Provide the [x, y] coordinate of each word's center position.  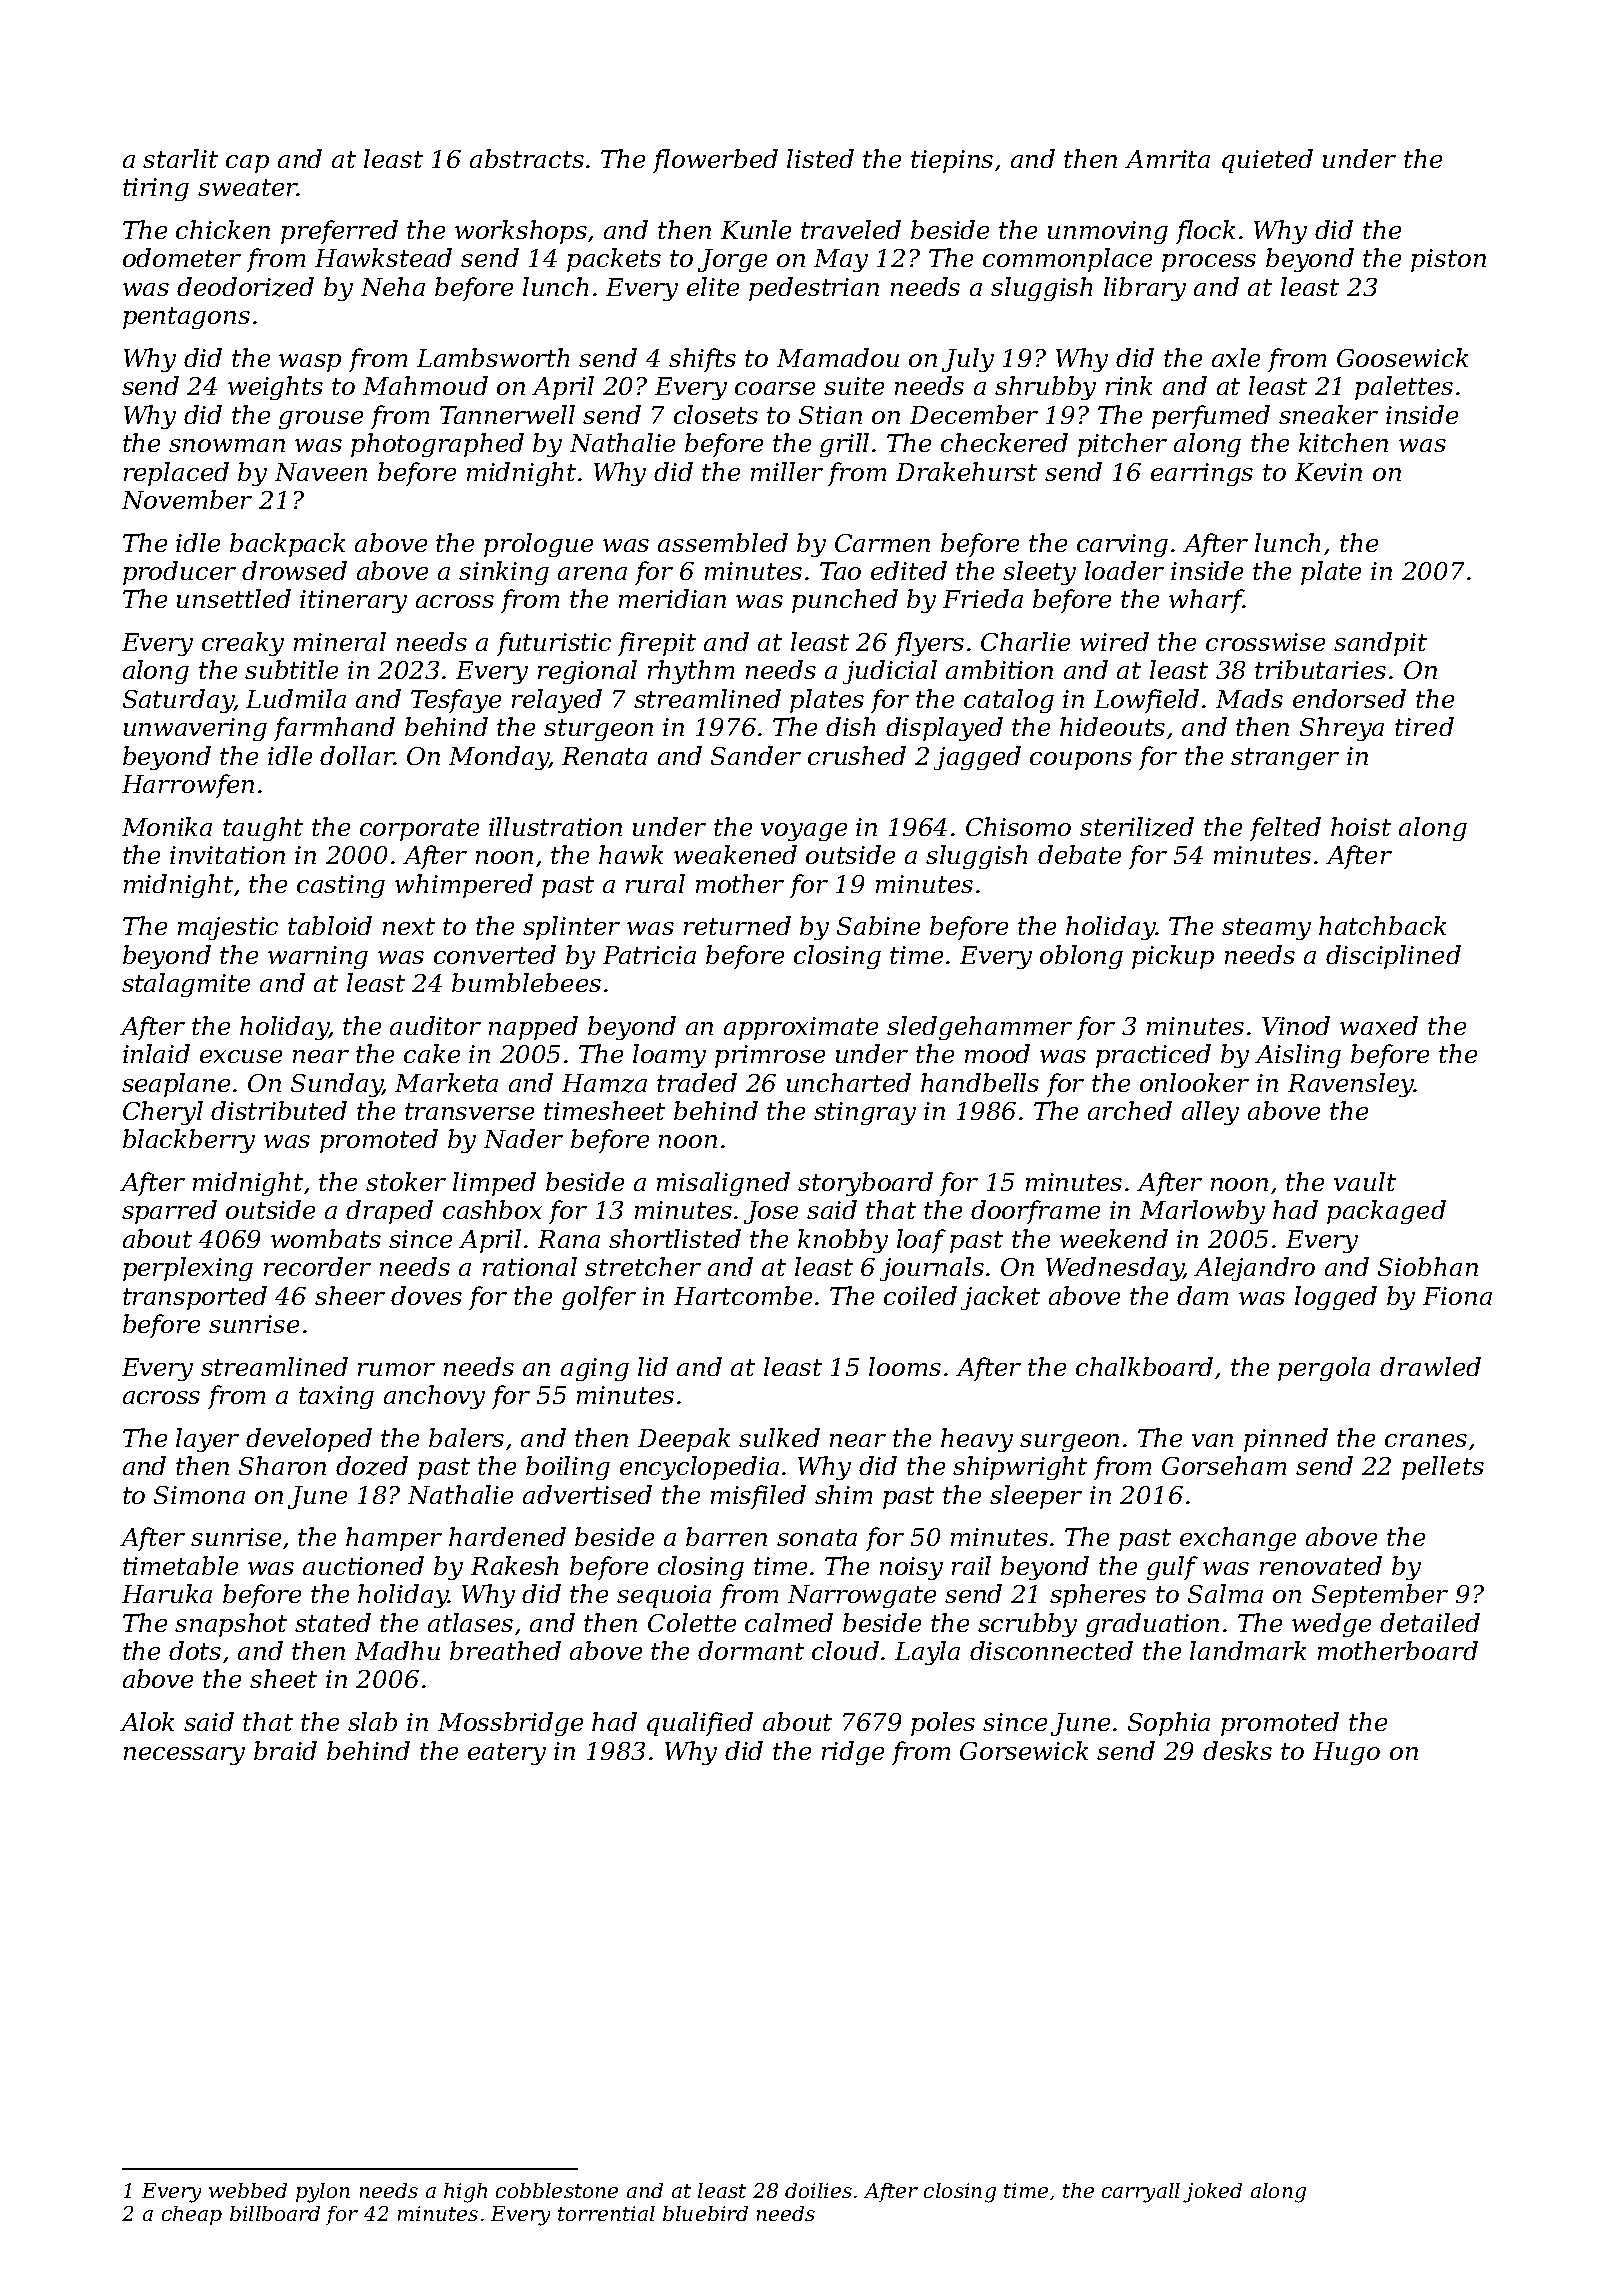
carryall [1141, 2193]
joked [1212, 2193]
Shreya [1342, 729]
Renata [604, 756]
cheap [192, 2215]
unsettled [234, 598]
